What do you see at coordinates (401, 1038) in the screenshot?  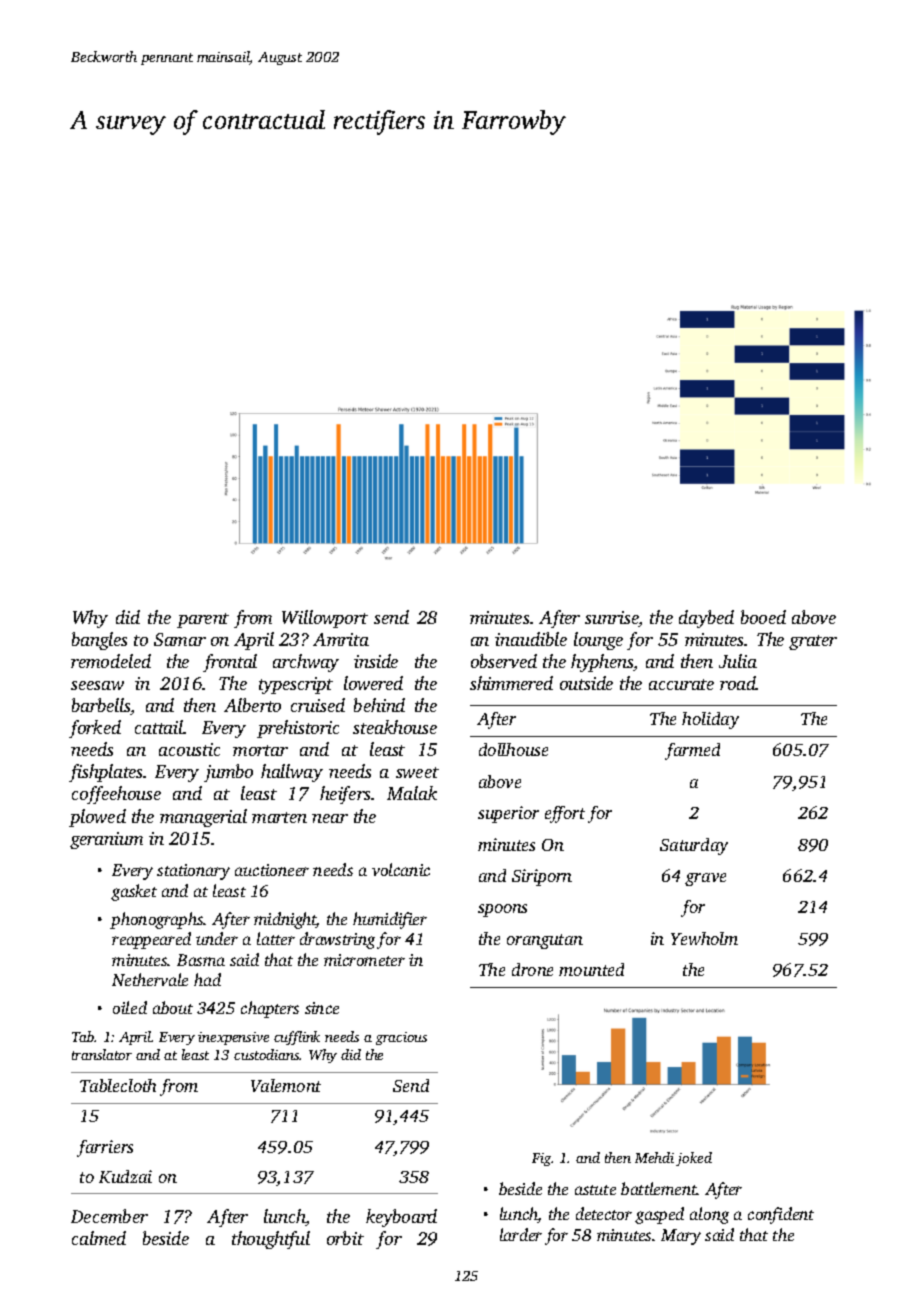 I see `gracious` at bounding box center [401, 1038].
